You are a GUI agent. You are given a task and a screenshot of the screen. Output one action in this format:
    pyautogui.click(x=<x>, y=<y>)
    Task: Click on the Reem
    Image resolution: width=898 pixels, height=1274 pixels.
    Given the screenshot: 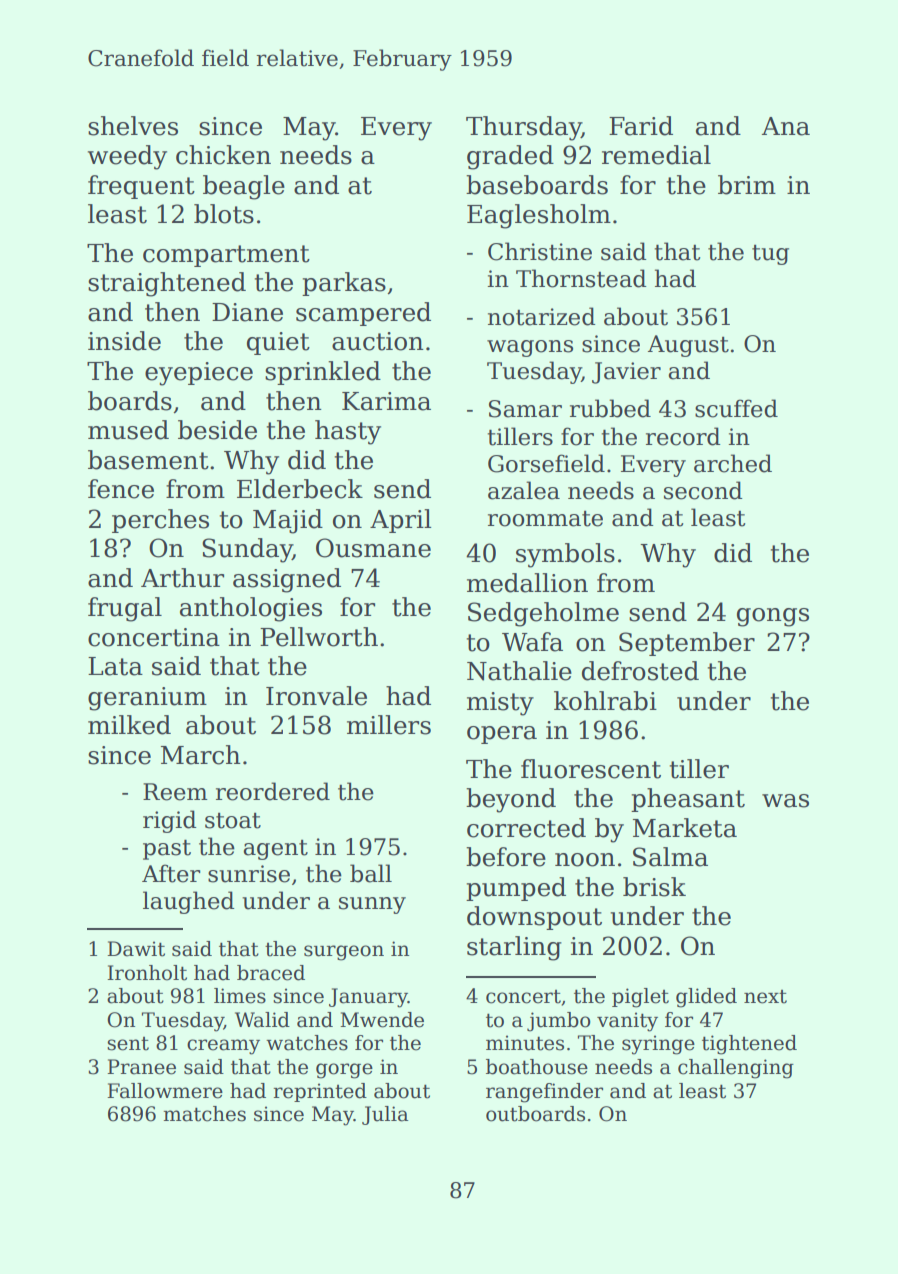 What is the action you would take?
    pyautogui.click(x=175, y=792)
